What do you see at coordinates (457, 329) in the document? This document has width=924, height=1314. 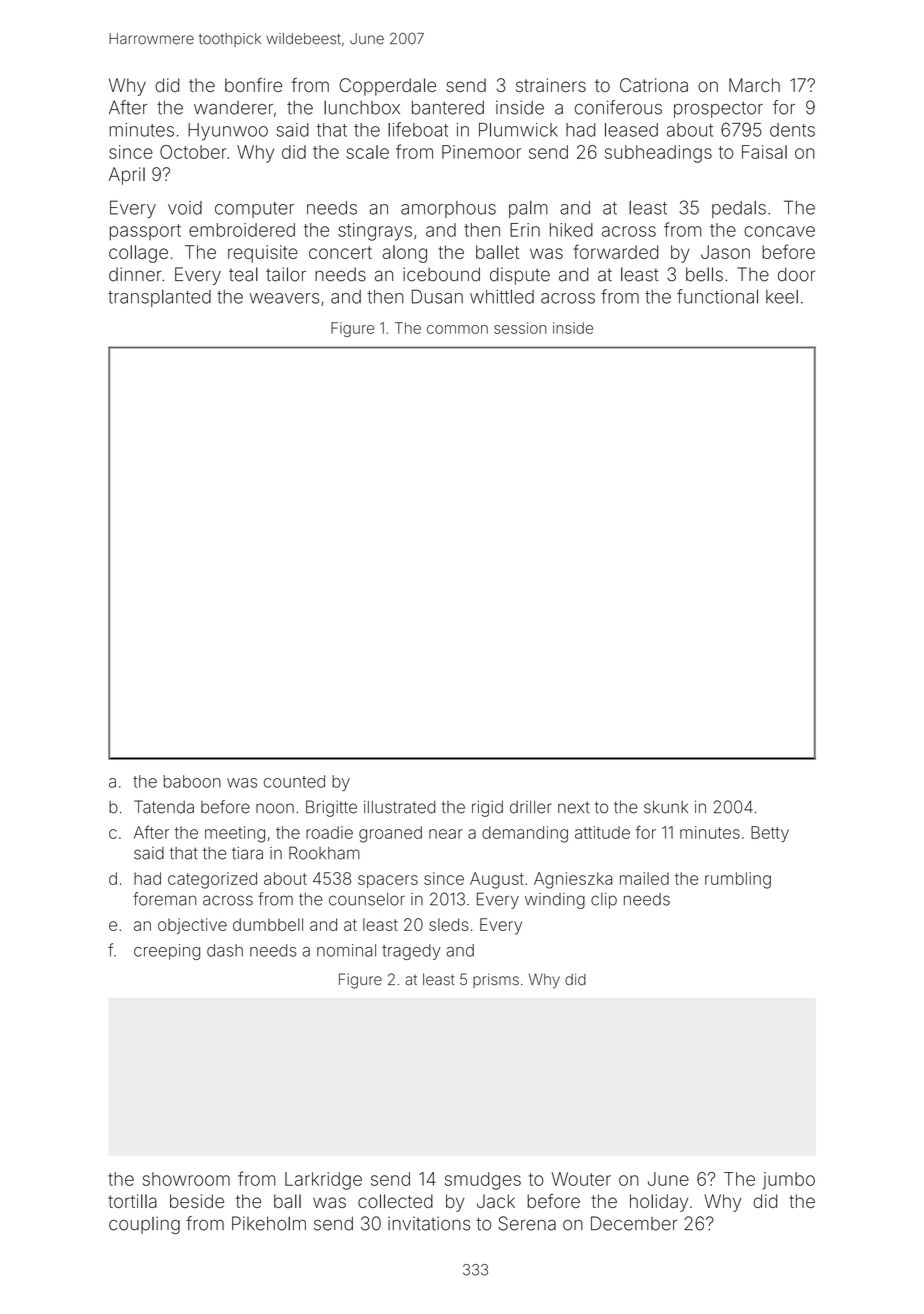 I see `common` at bounding box center [457, 329].
